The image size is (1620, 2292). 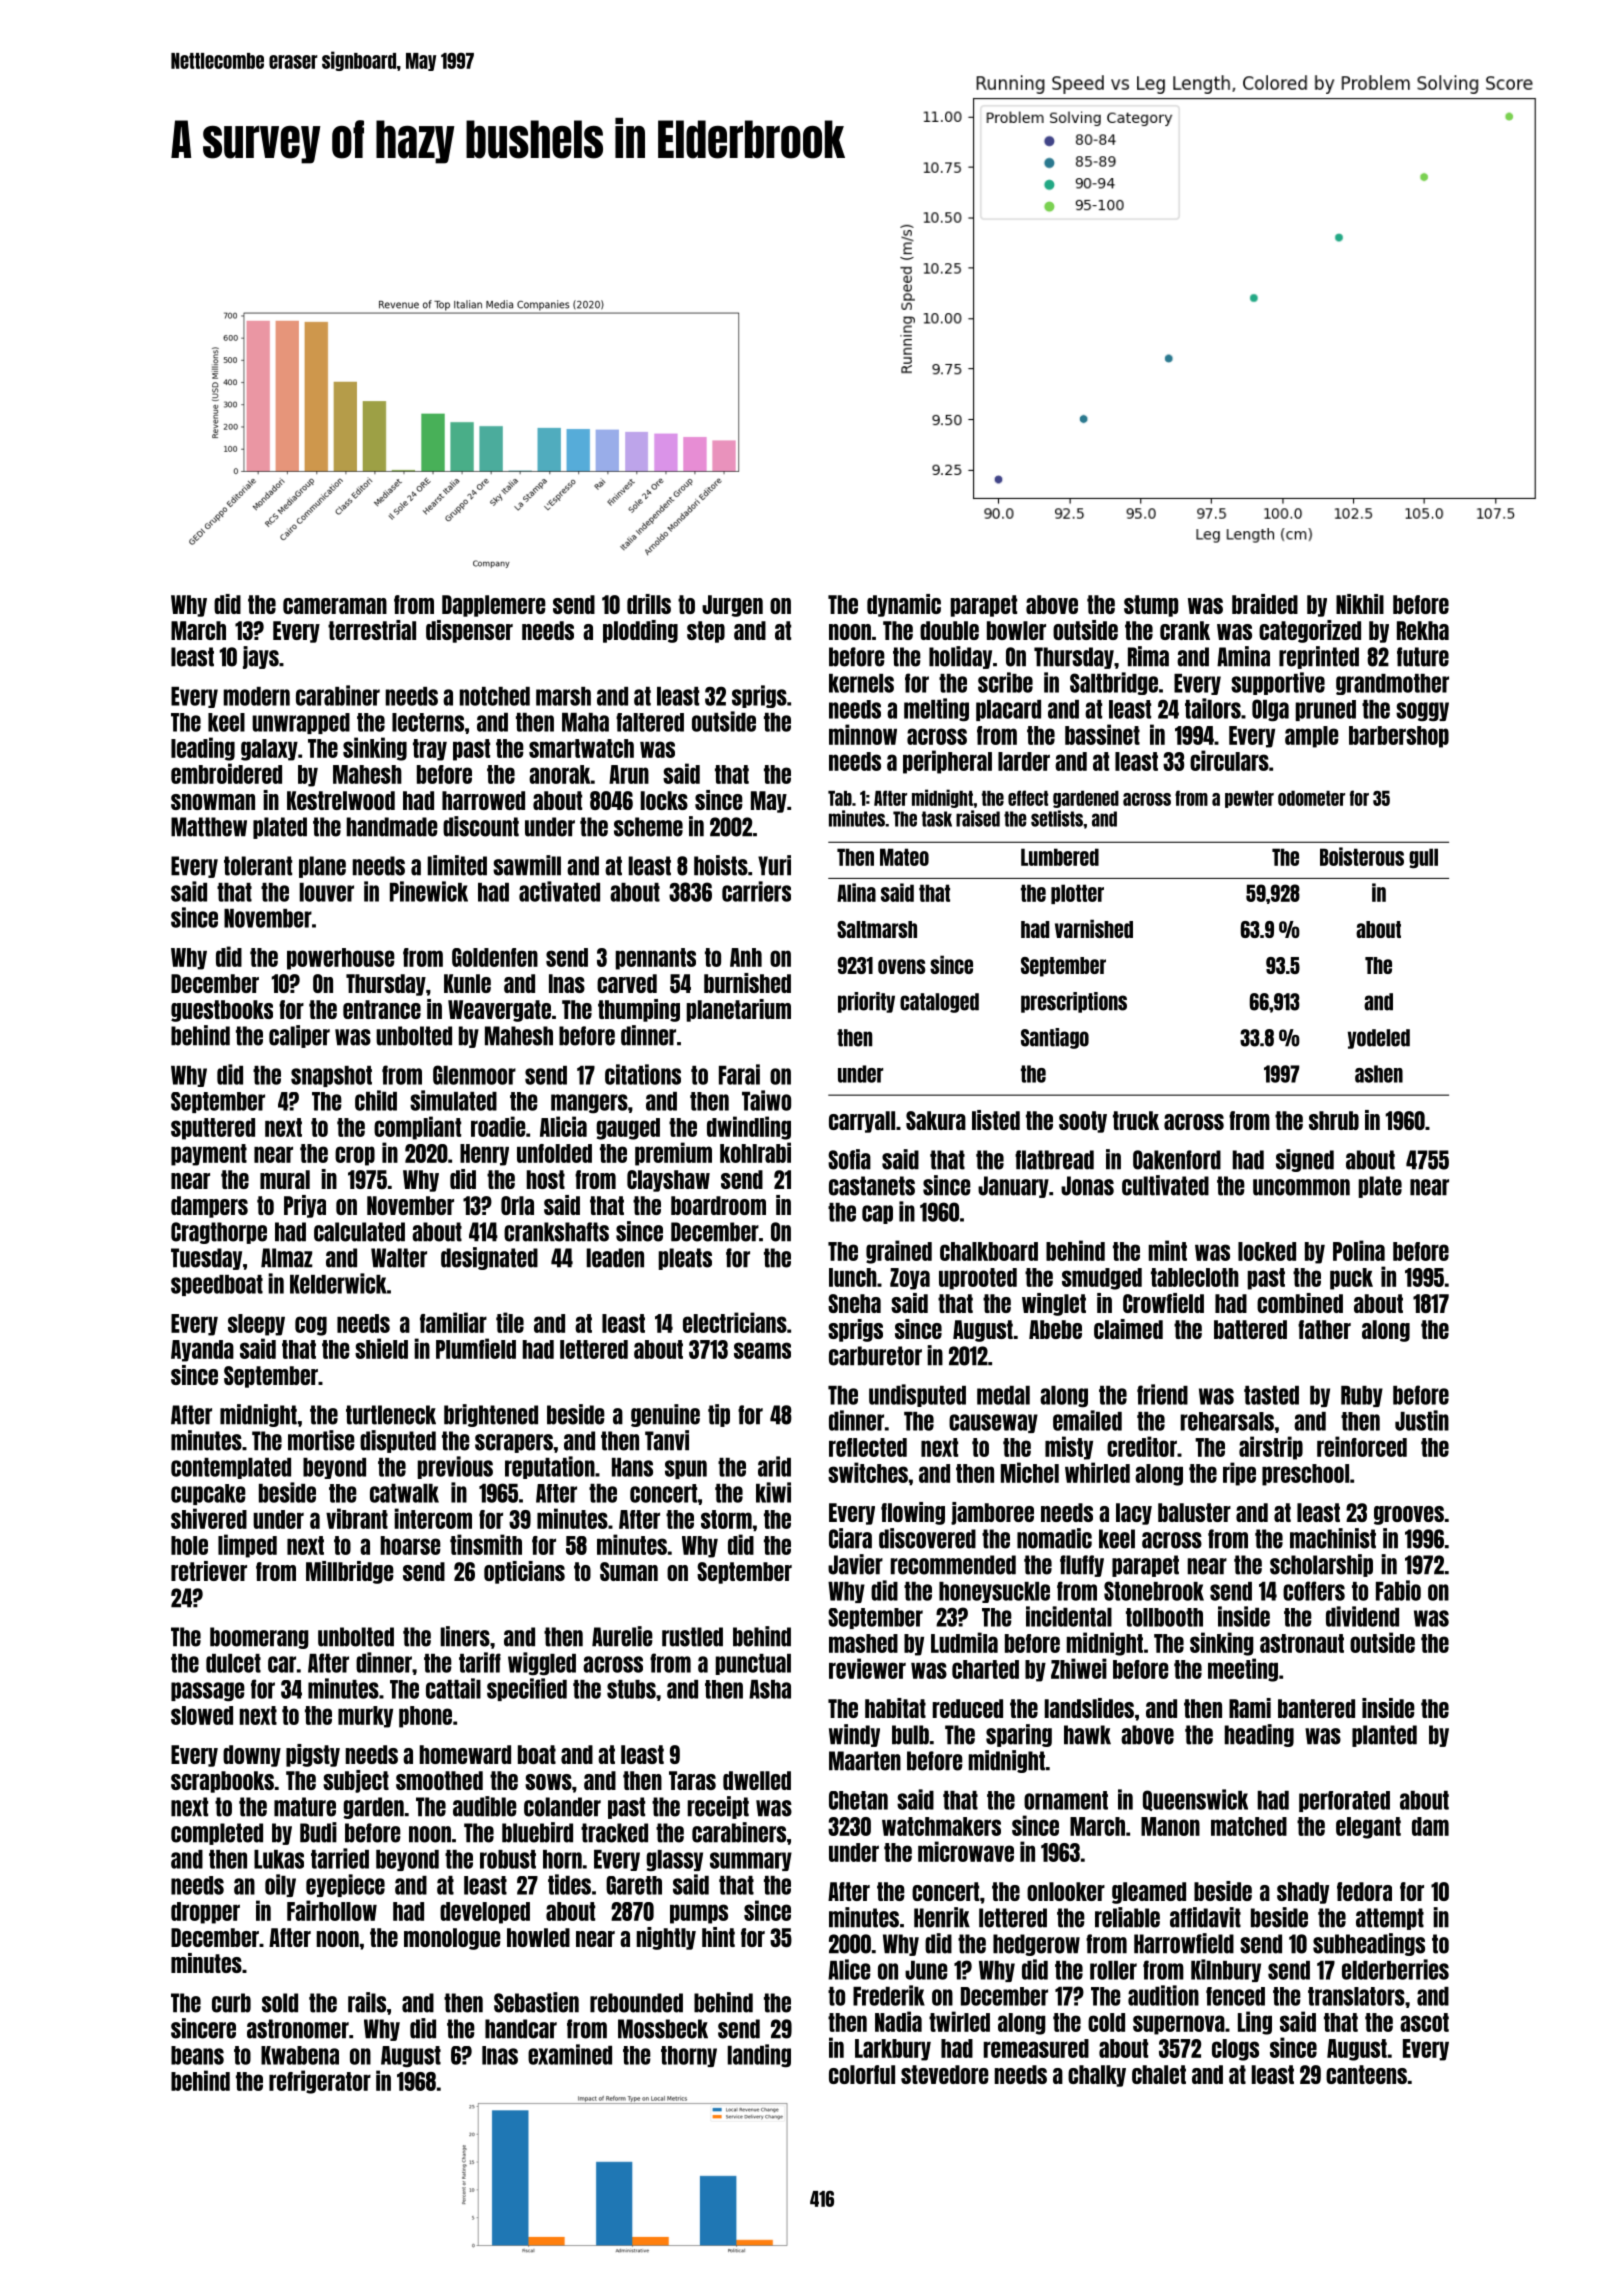 I want to click on punctual, so click(x=753, y=1664).
